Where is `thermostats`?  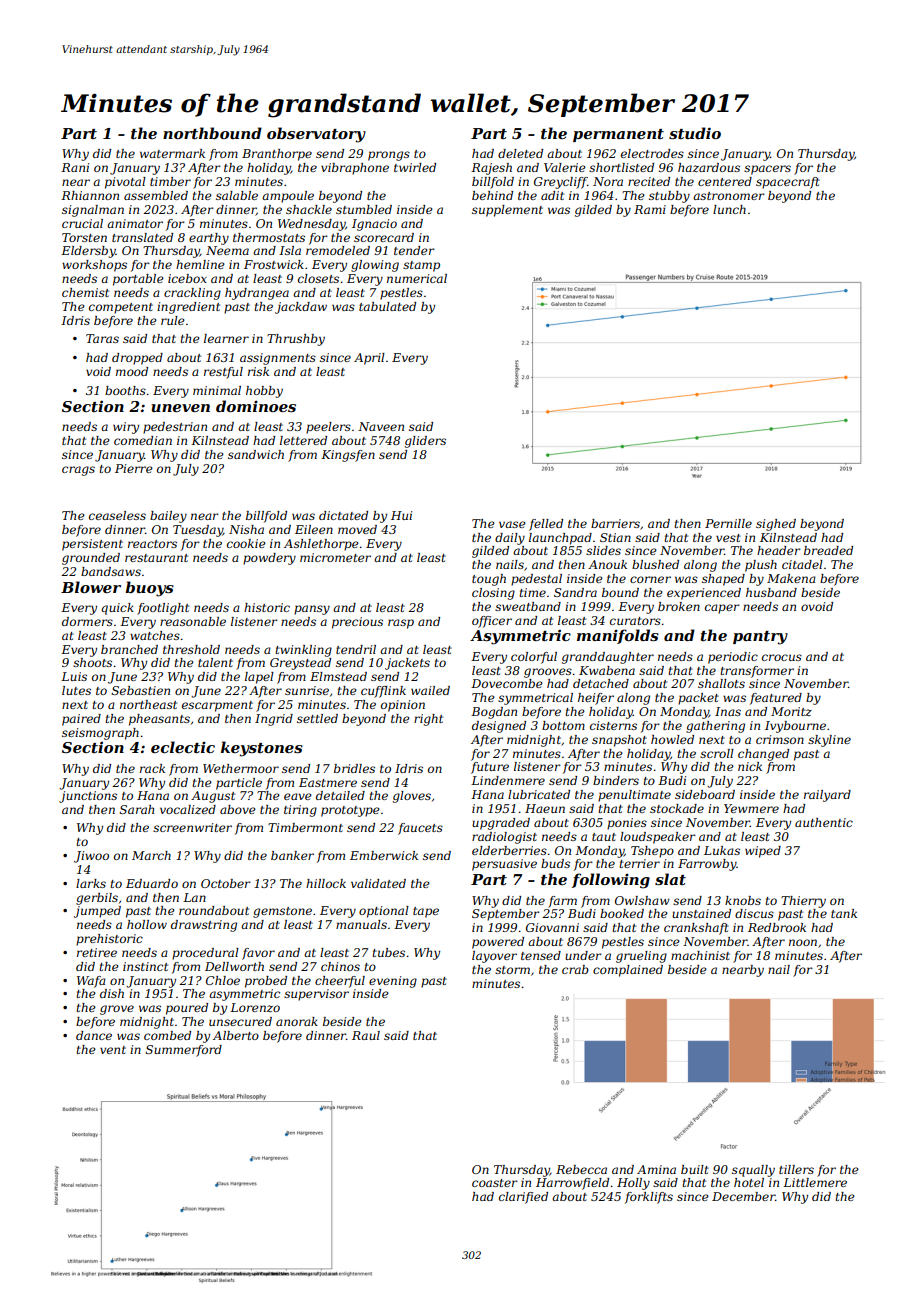 thermostats is located at coordinates (269, 237).
